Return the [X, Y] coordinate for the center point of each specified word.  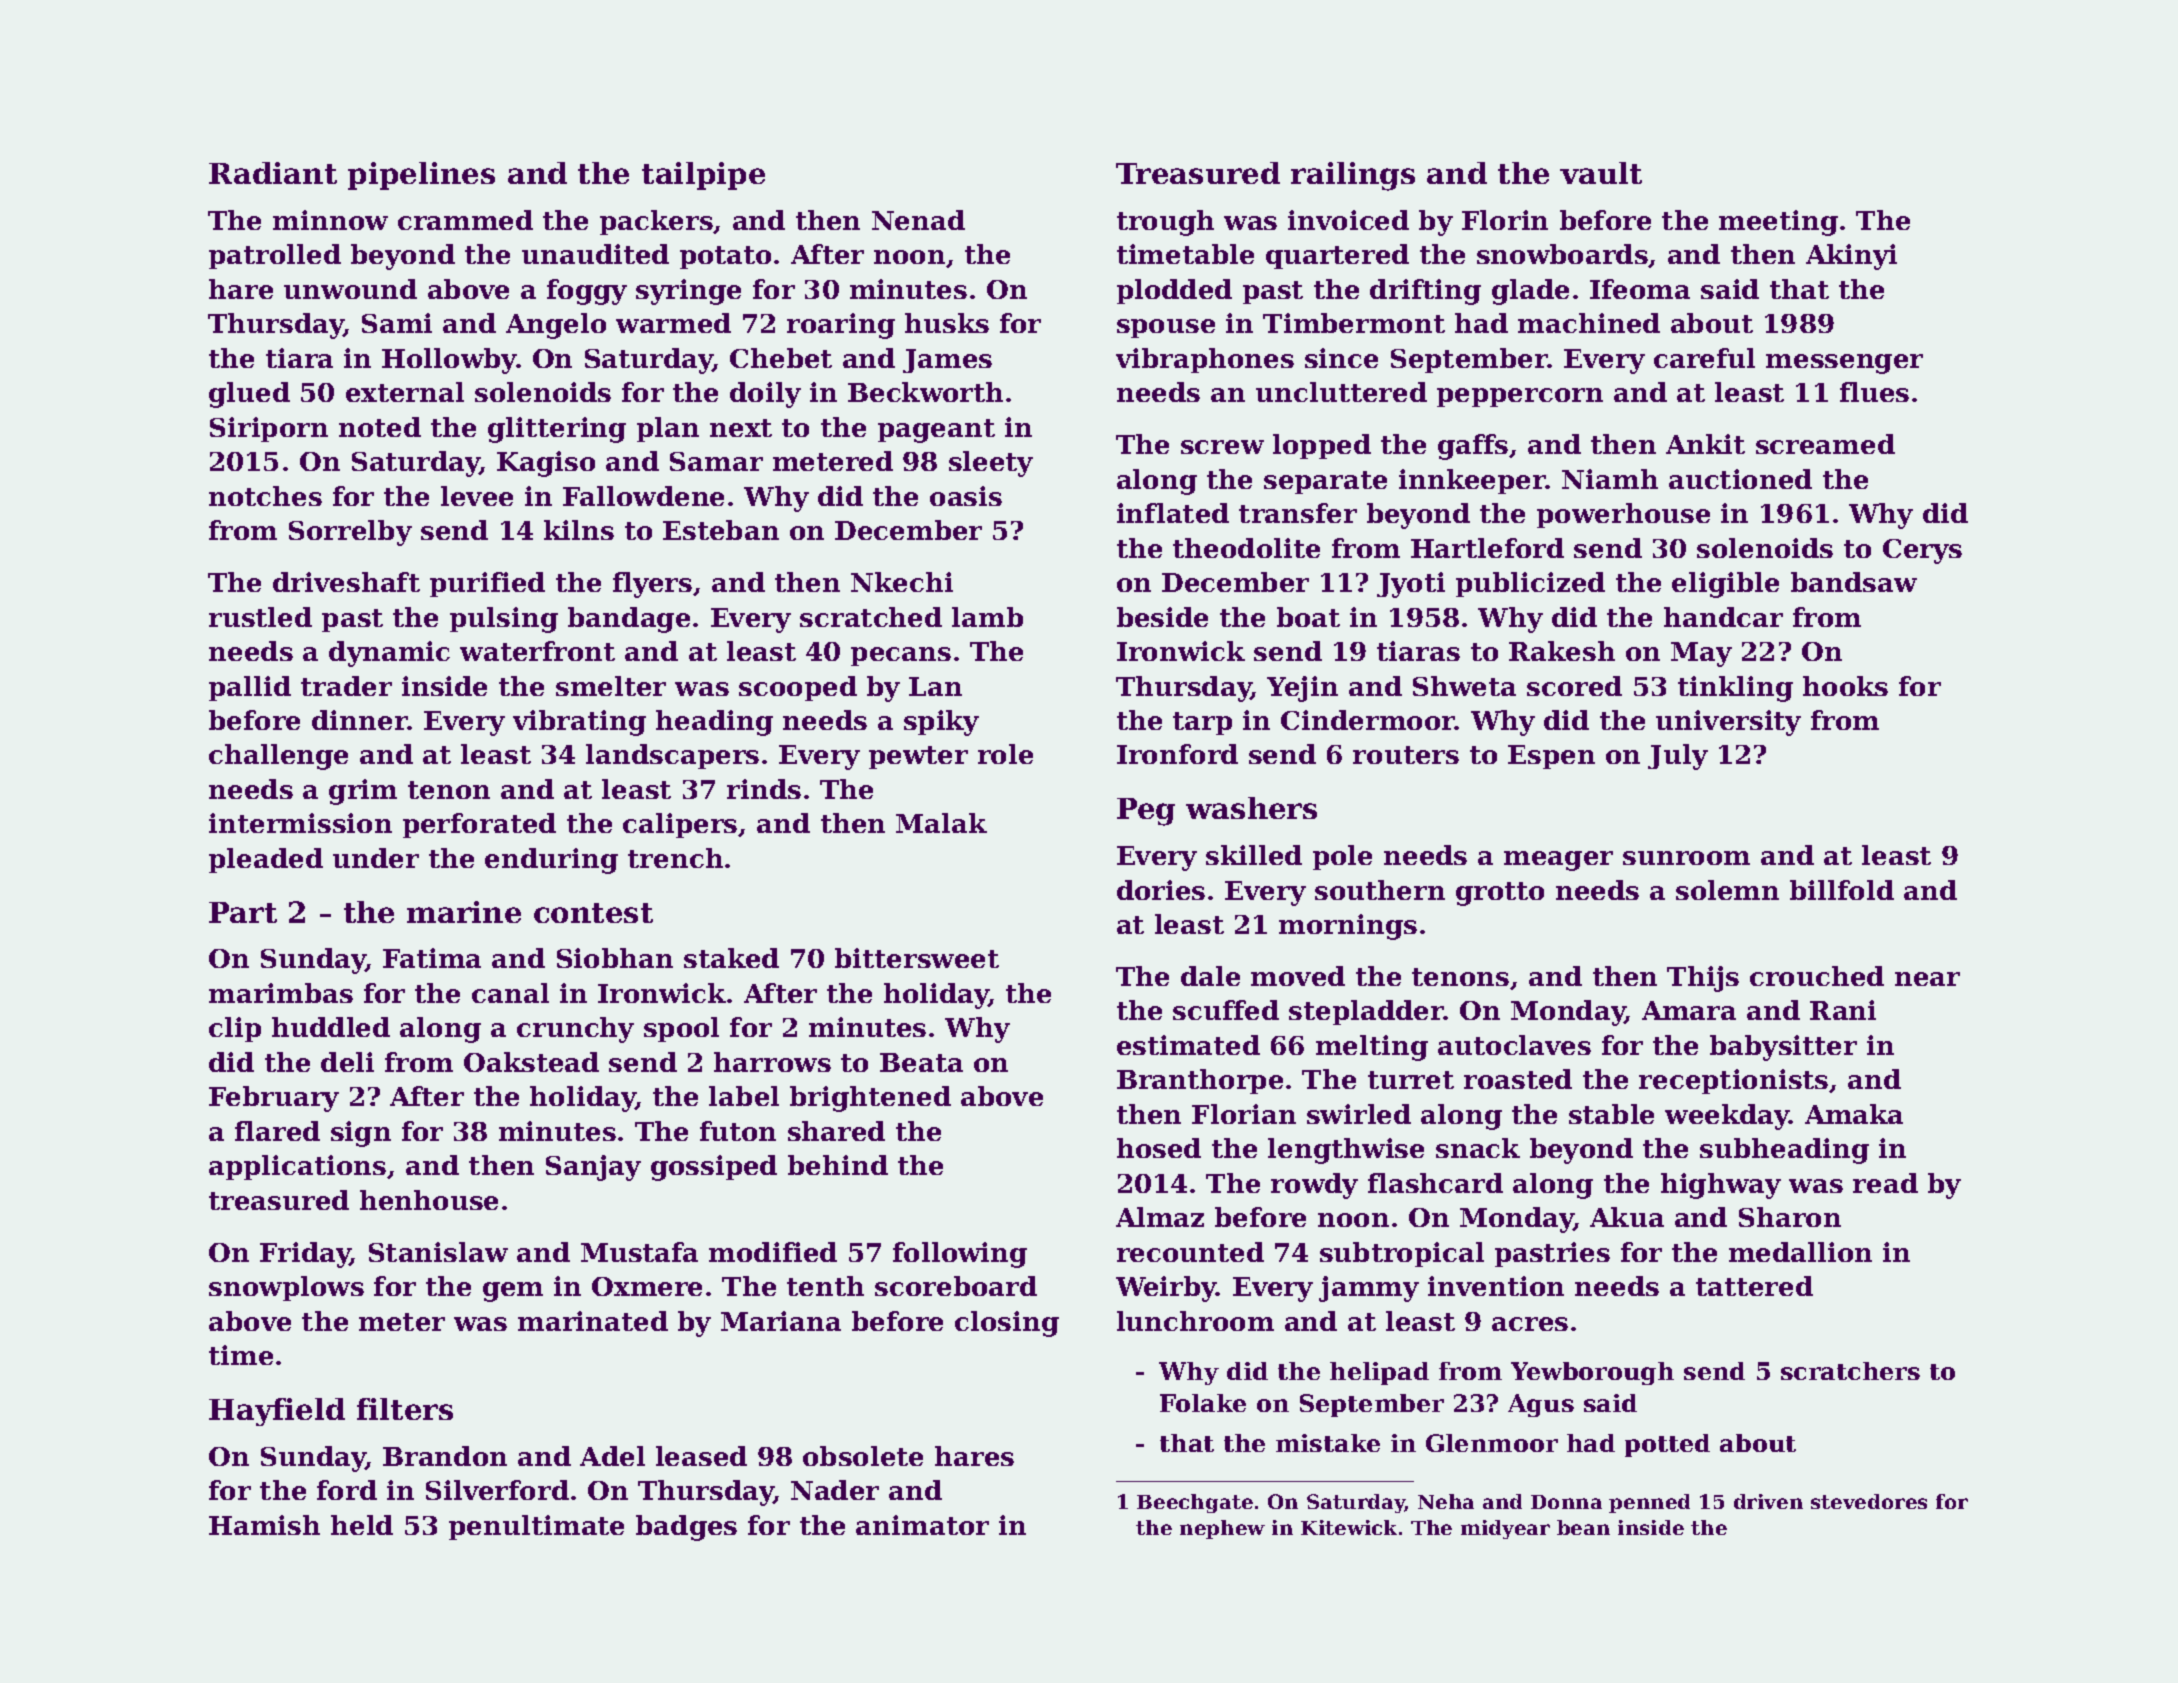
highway [1721, 1186]
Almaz [1160, 1217]
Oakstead [531, 1062]
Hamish [264, 1525]
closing [1007, 1324]
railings [1353, 176]
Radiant [273, 173]
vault [1601, 173]
